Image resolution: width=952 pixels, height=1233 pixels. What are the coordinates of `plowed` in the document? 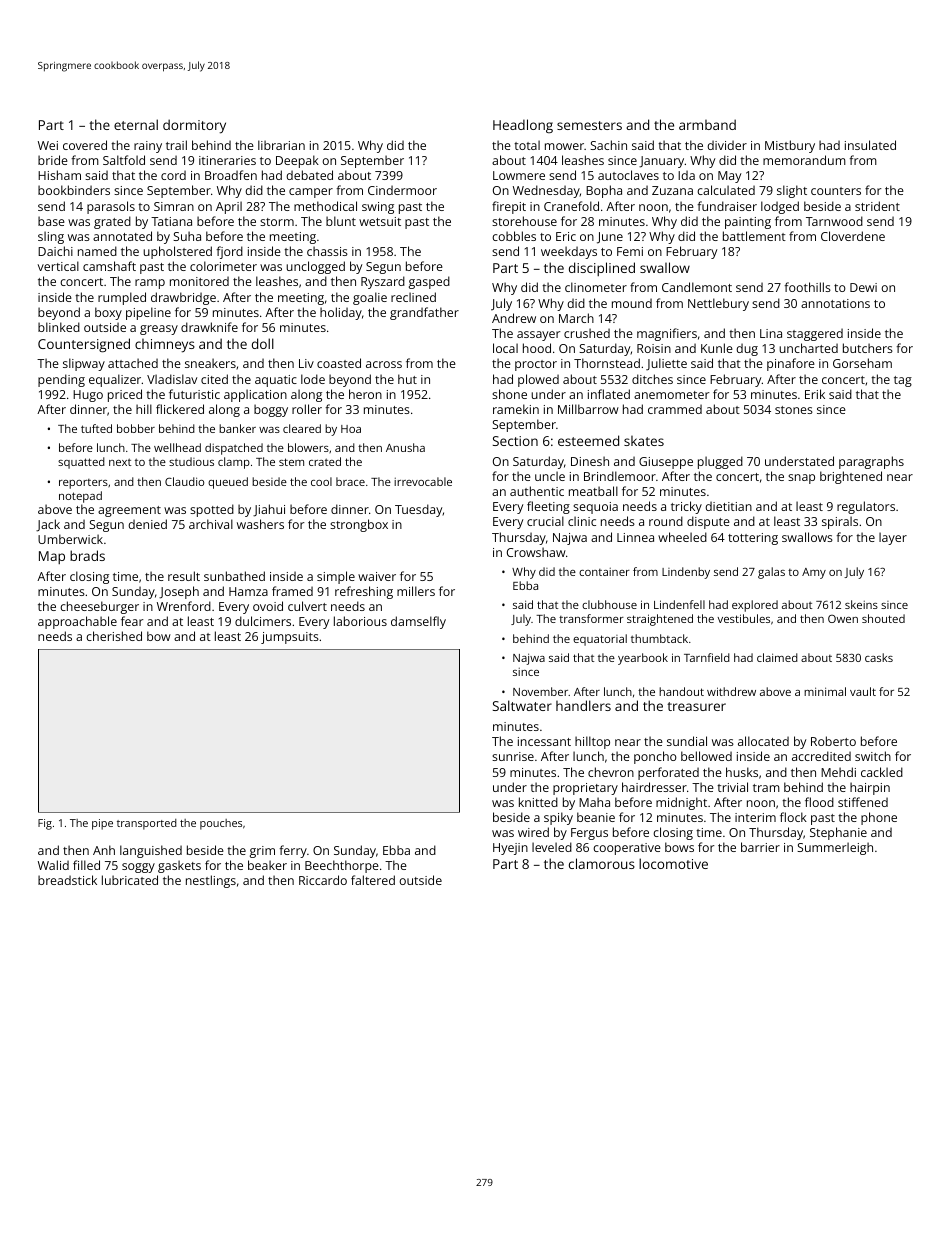 It's located at (538, 380).
